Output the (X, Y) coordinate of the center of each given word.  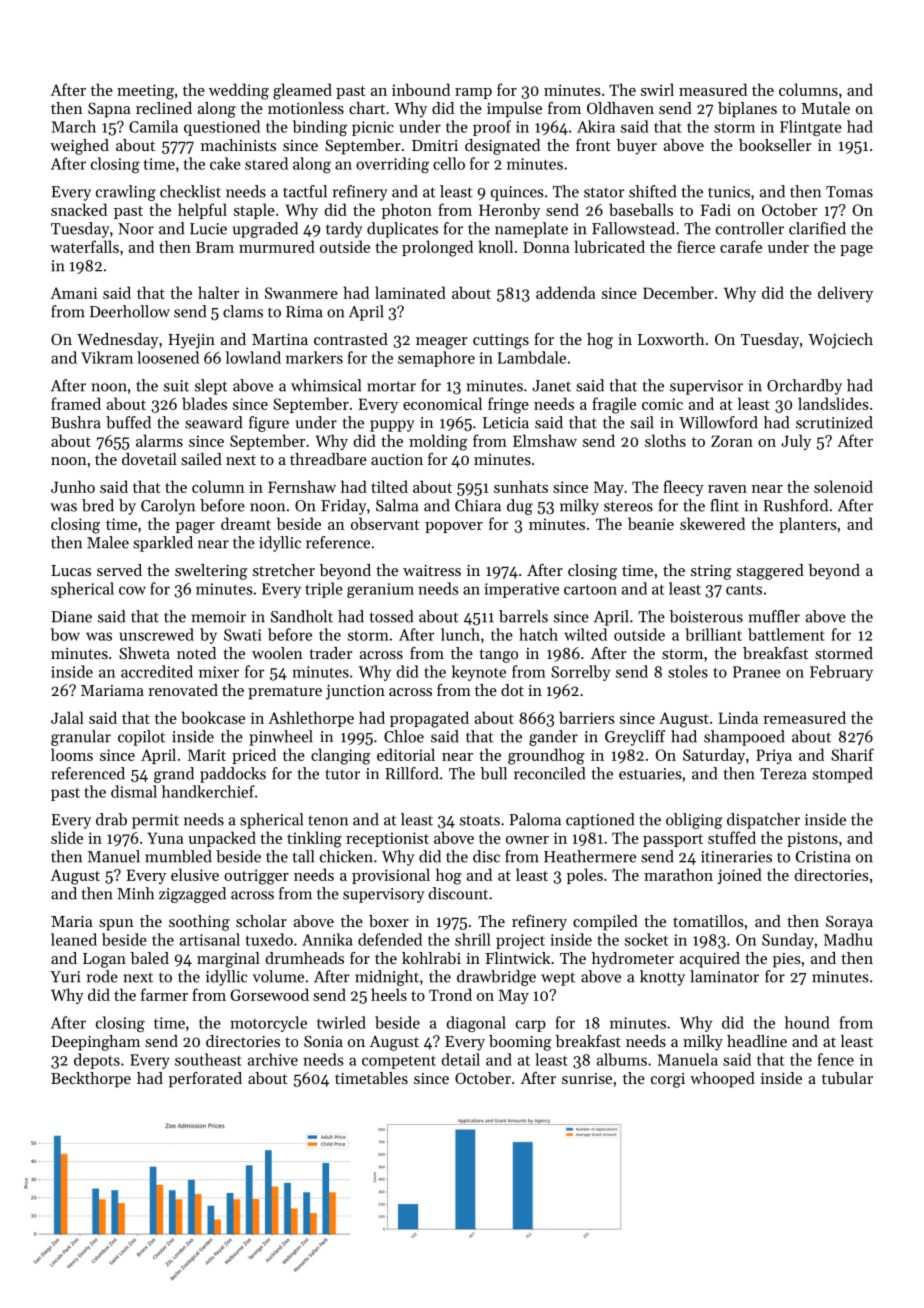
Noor (136, 229)
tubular (847, 1078)
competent (399, 1062)
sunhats (521, 486)
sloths (665, 440)
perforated (205, 1080)
